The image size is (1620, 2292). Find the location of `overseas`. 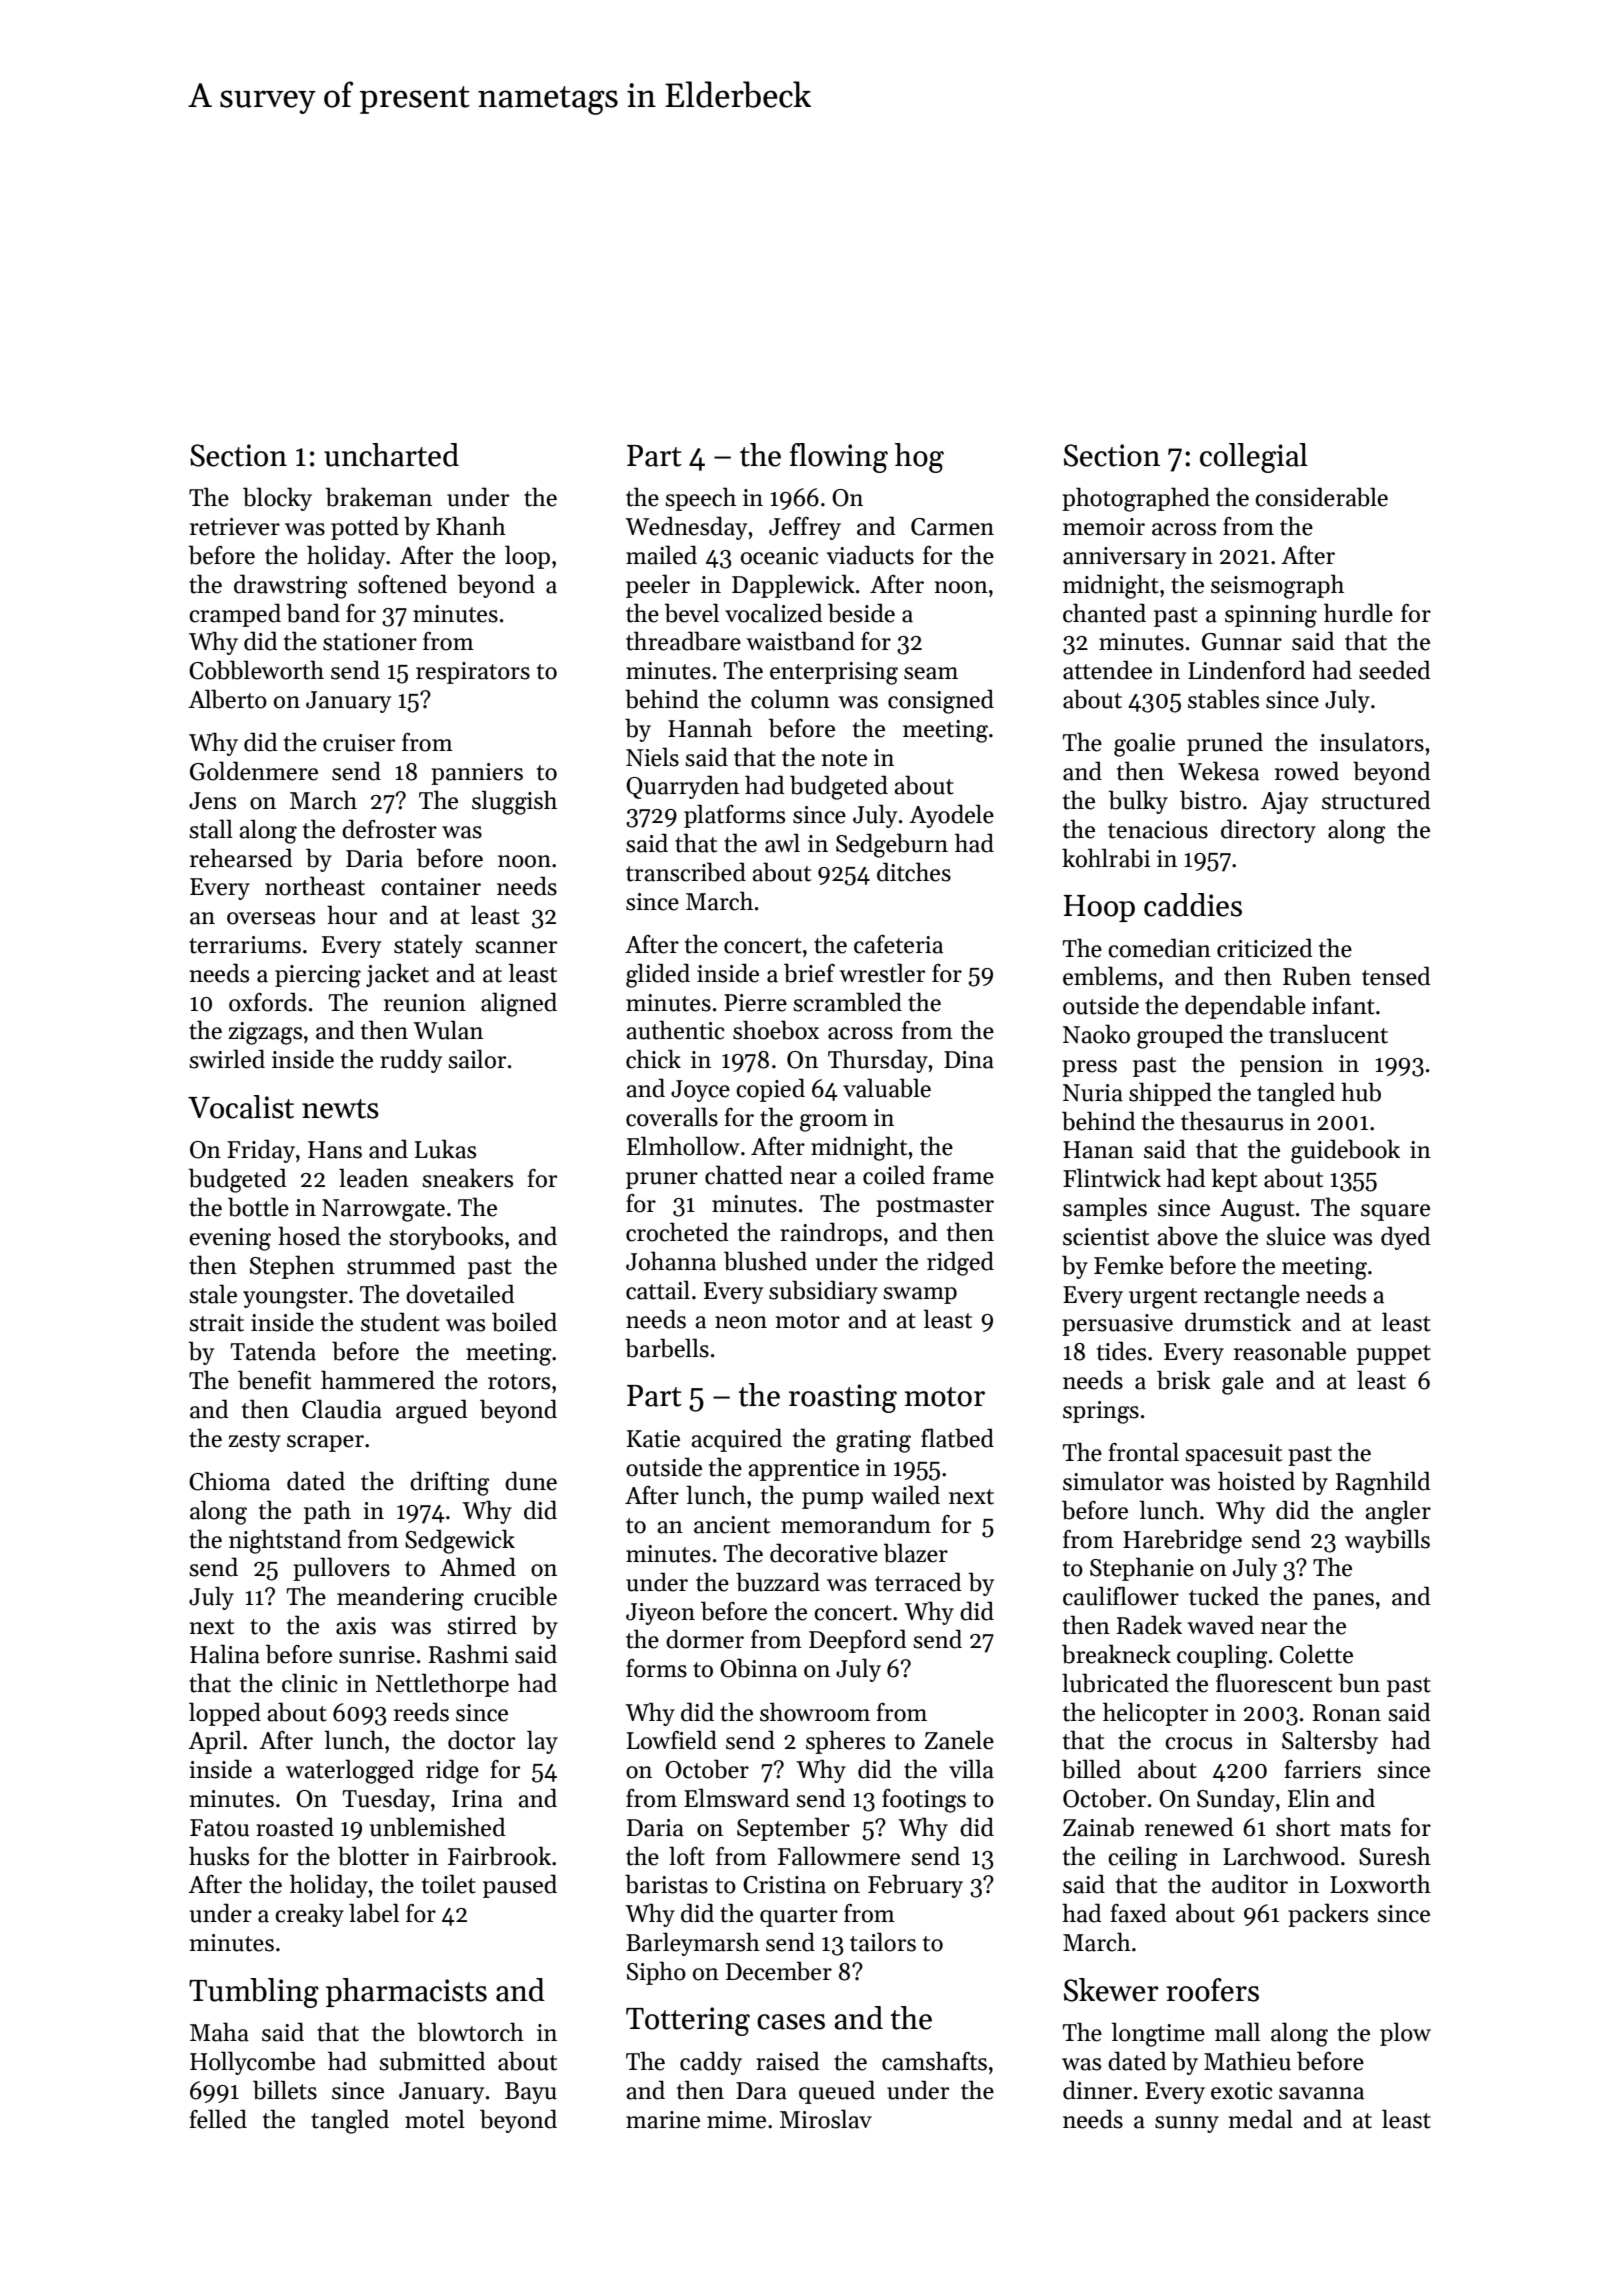

overseas is located at coordinates (271, 918).
